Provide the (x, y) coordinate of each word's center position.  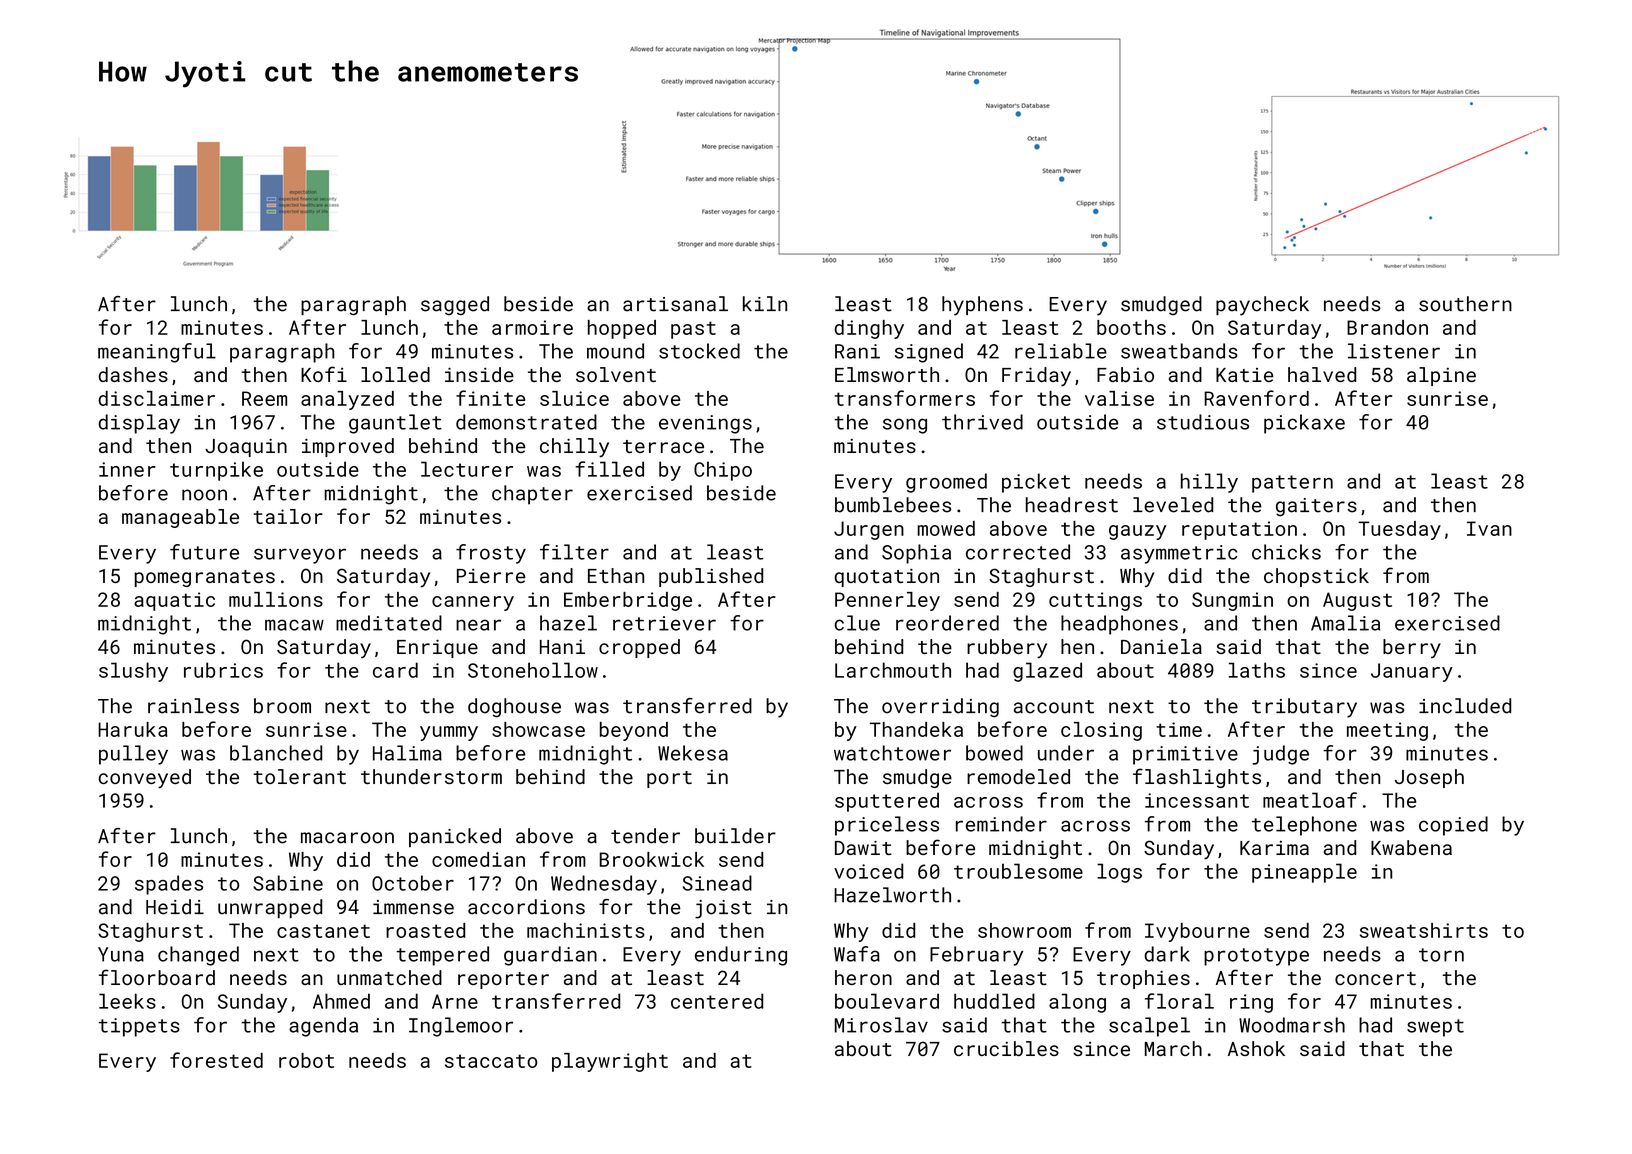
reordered (947, 623)
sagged (455, 306)
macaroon (347, 838)
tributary (1304, 708)
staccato (491, 1061)
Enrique (437, 648)
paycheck (1262, 306)
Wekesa (693, 753)
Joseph (1429, 778)
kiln (765, 303)
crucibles (1006, 1048)
